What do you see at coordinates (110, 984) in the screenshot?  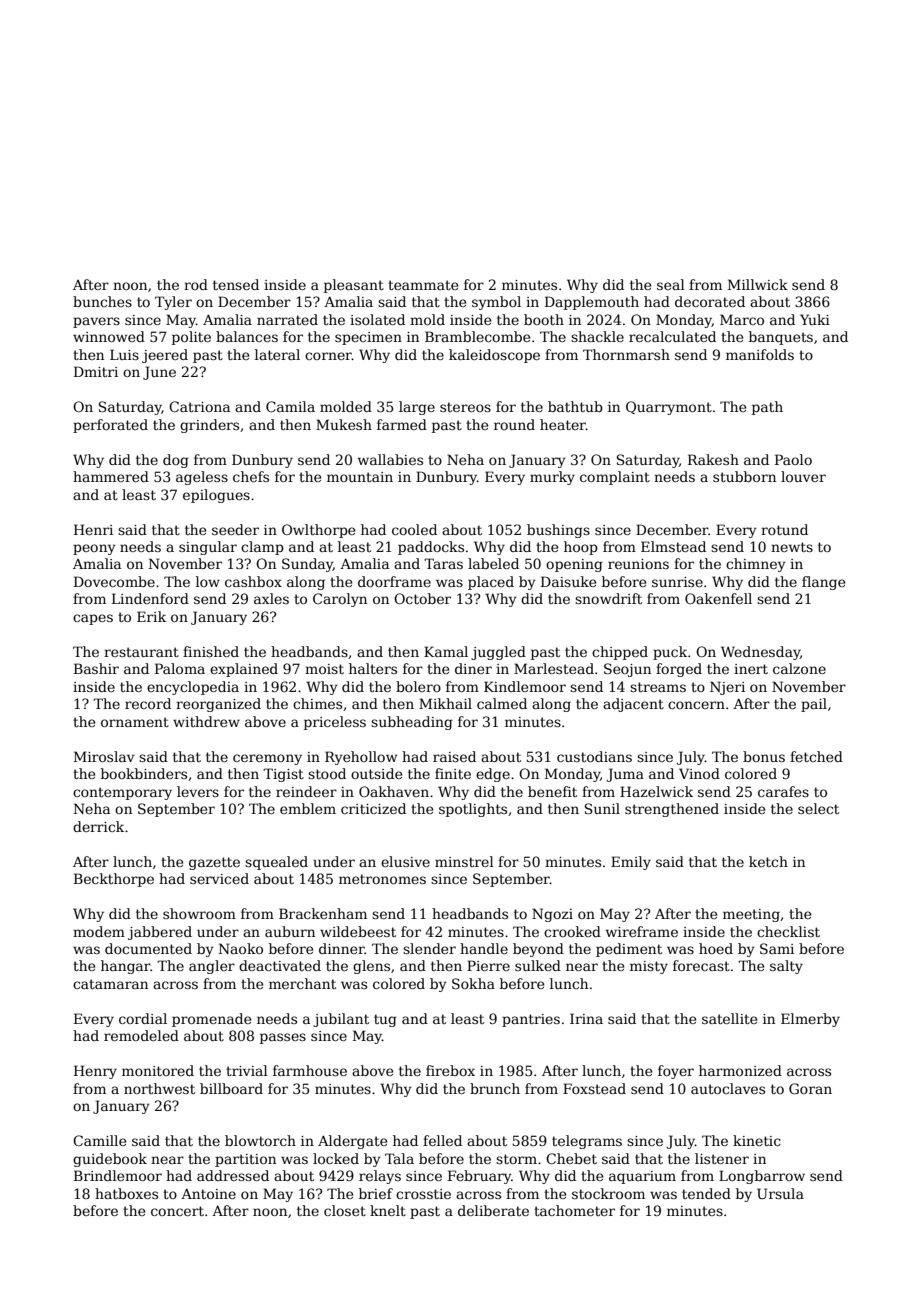 I see `catamaran` at bounding box center [110, 984].
